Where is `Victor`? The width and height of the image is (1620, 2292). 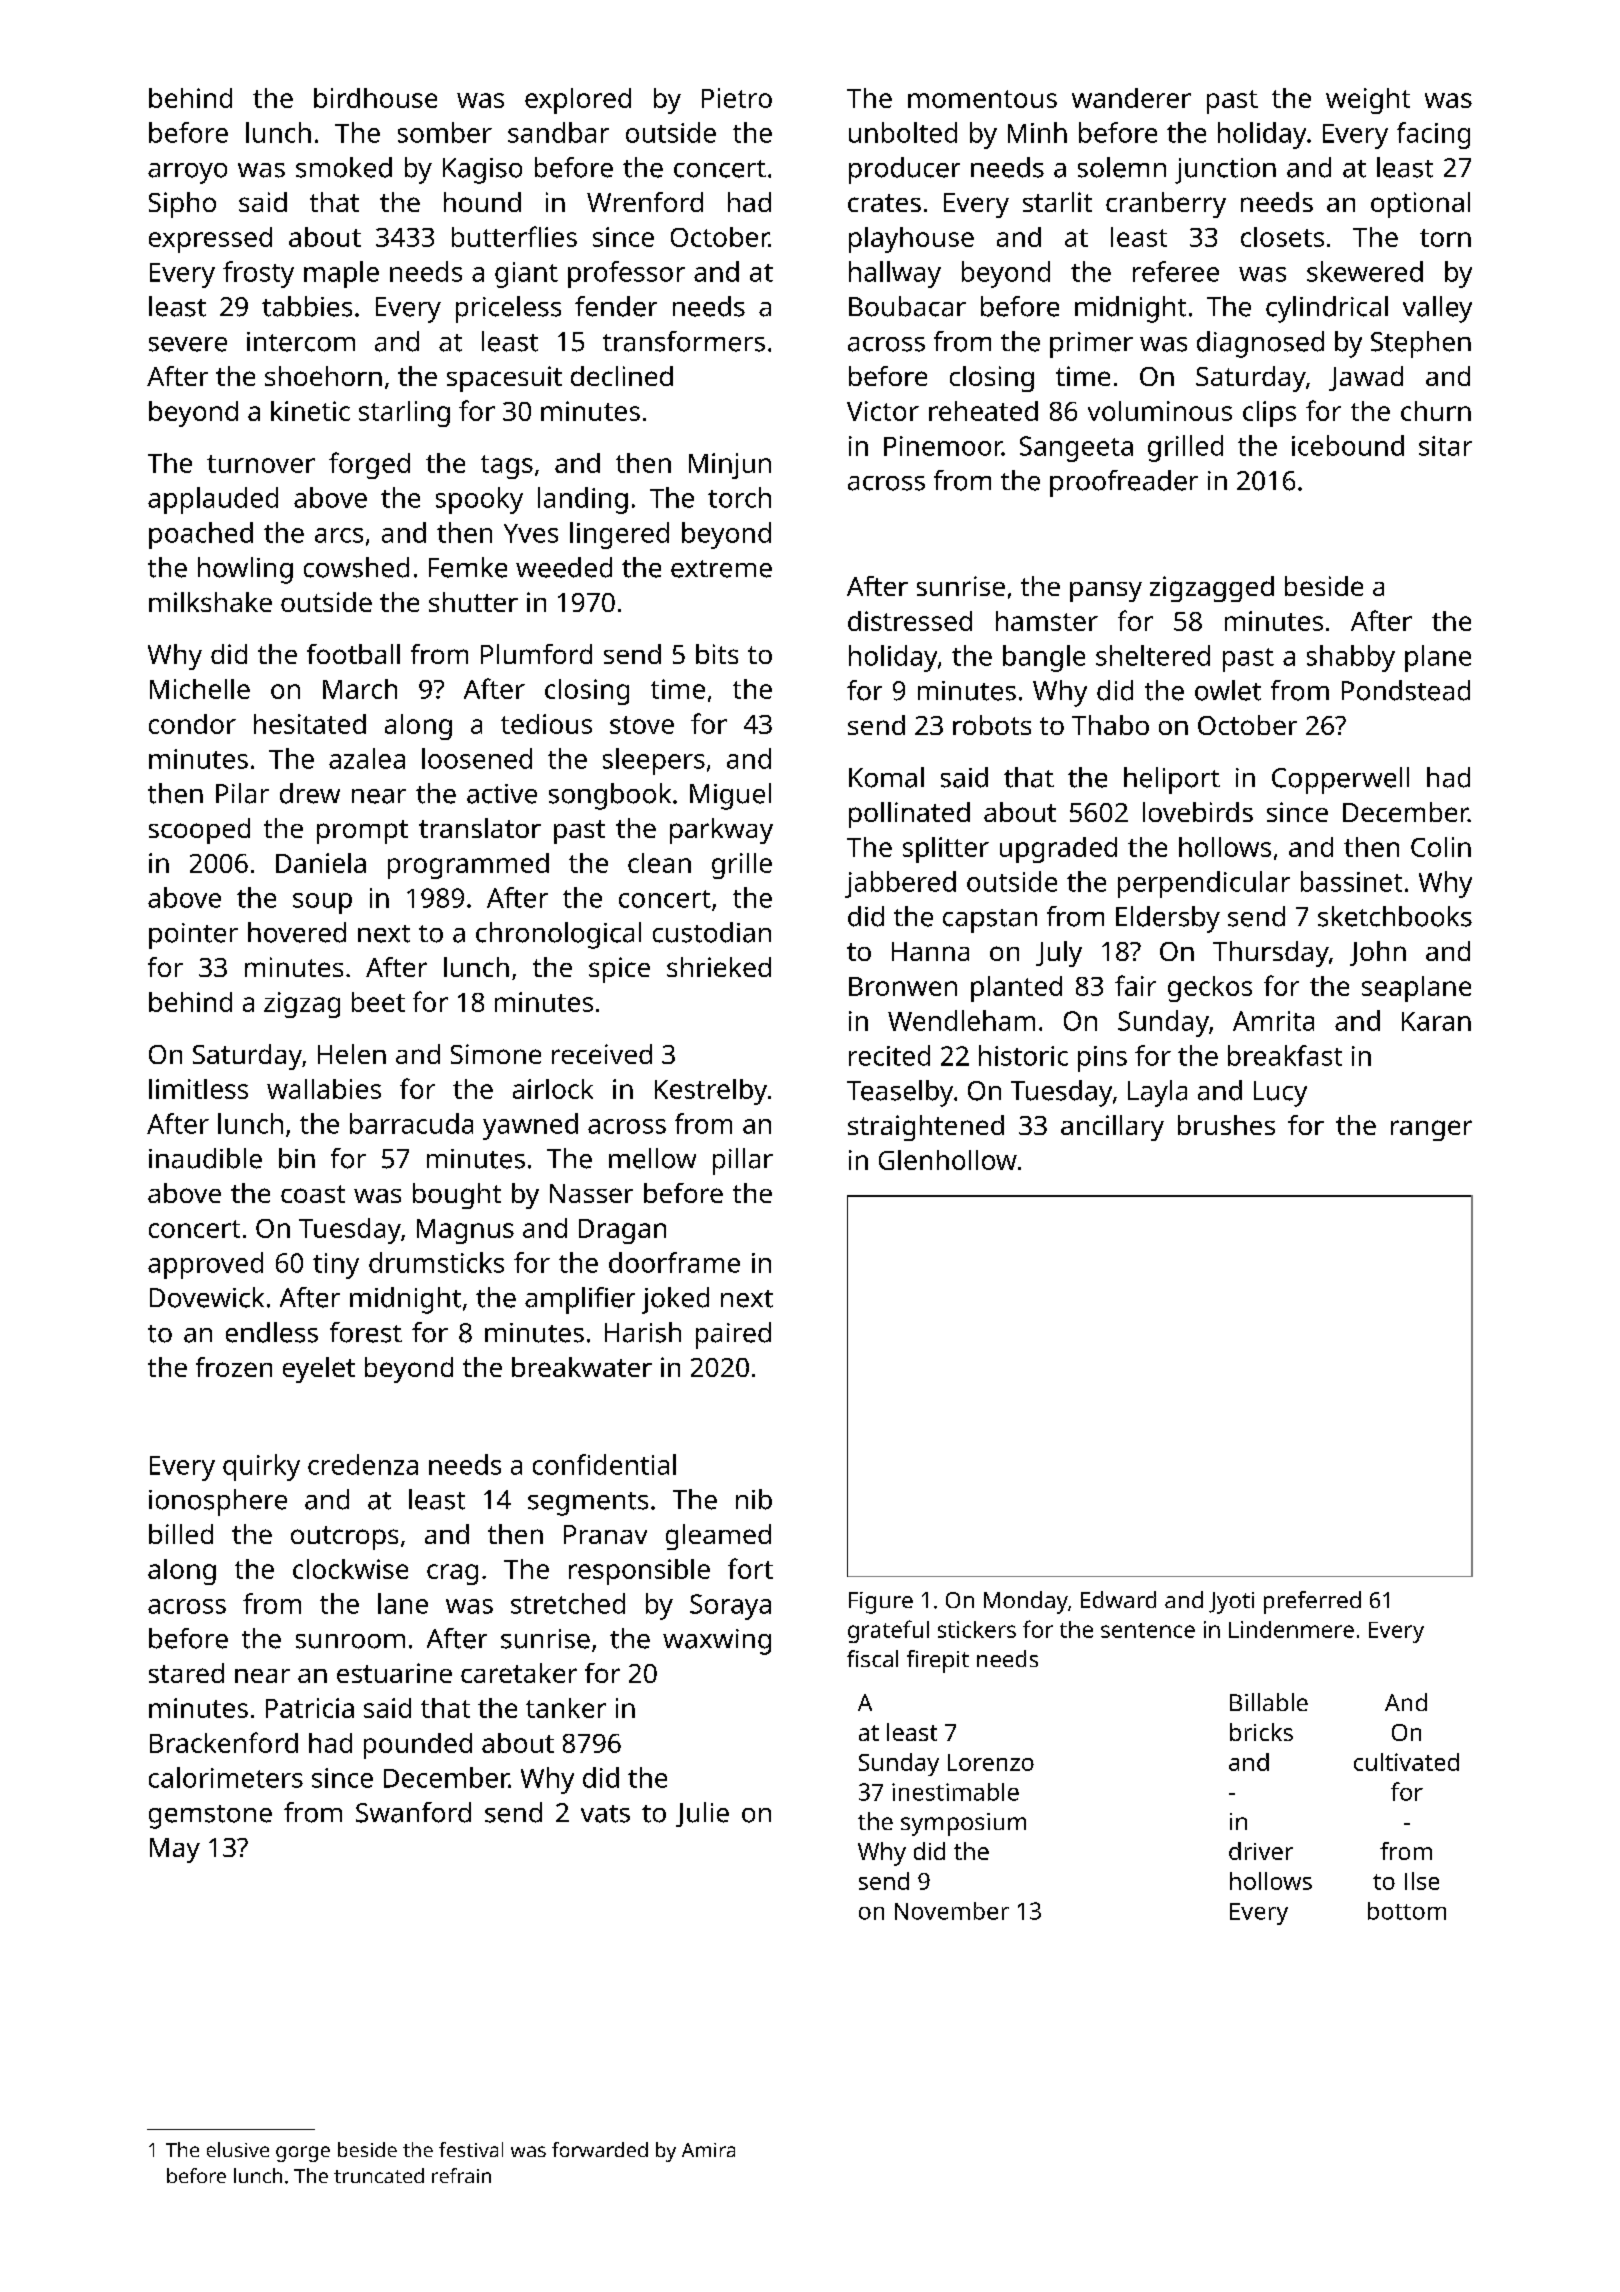 Victor is located at coordinates (883, 411).
